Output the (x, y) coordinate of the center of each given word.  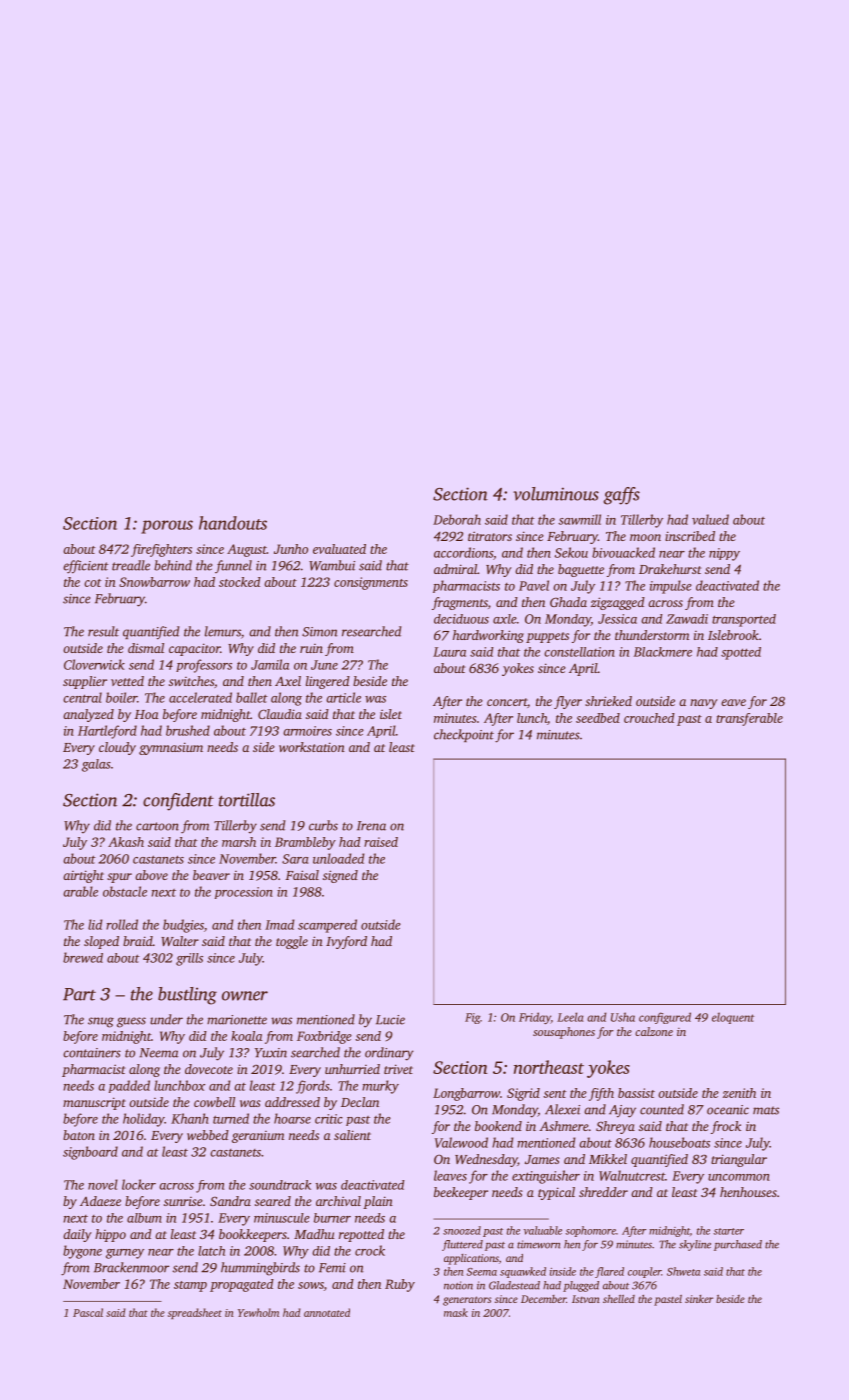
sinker (699, 1299)
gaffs (621, 496)
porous (167, 527)
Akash (126, 842)
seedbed (598, 718)
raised (381, 842)
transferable (749, 719)
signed (340, 876)
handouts (233, 523)
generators (467, 1301)
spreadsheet (195, 1313)
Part (79, 994)
